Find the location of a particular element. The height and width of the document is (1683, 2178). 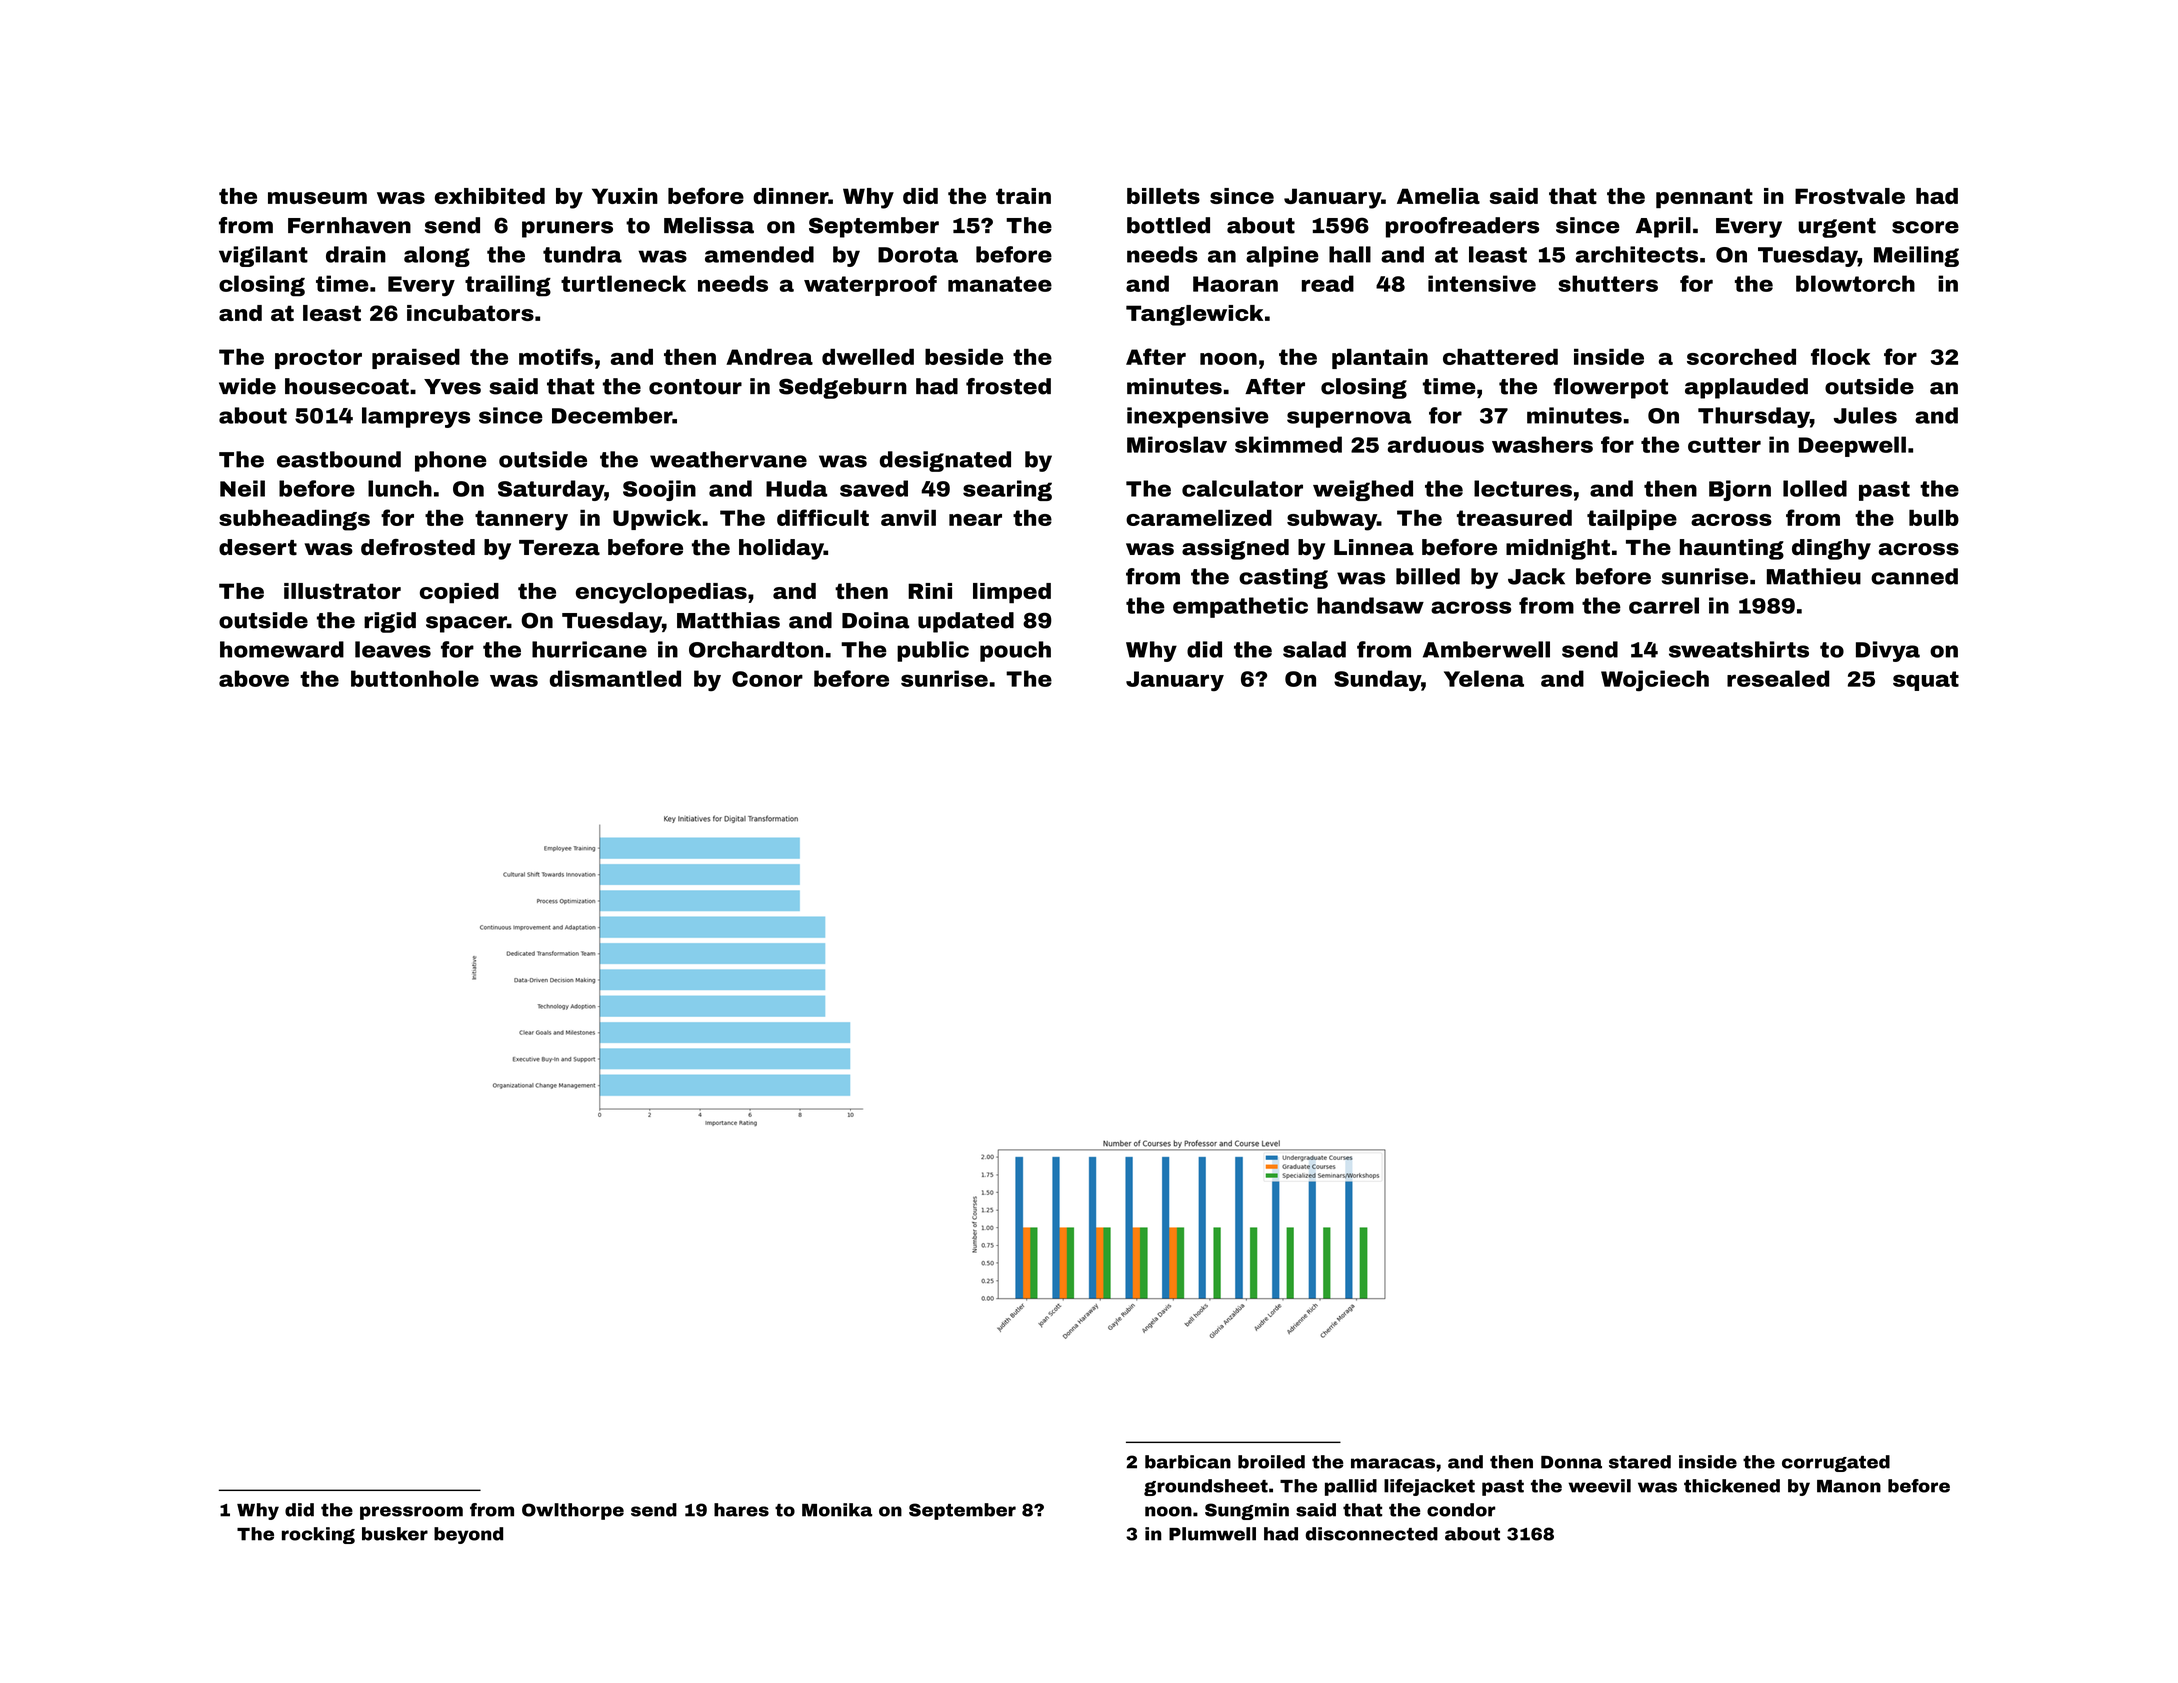

Conor is located at coordinates (767, 679).
